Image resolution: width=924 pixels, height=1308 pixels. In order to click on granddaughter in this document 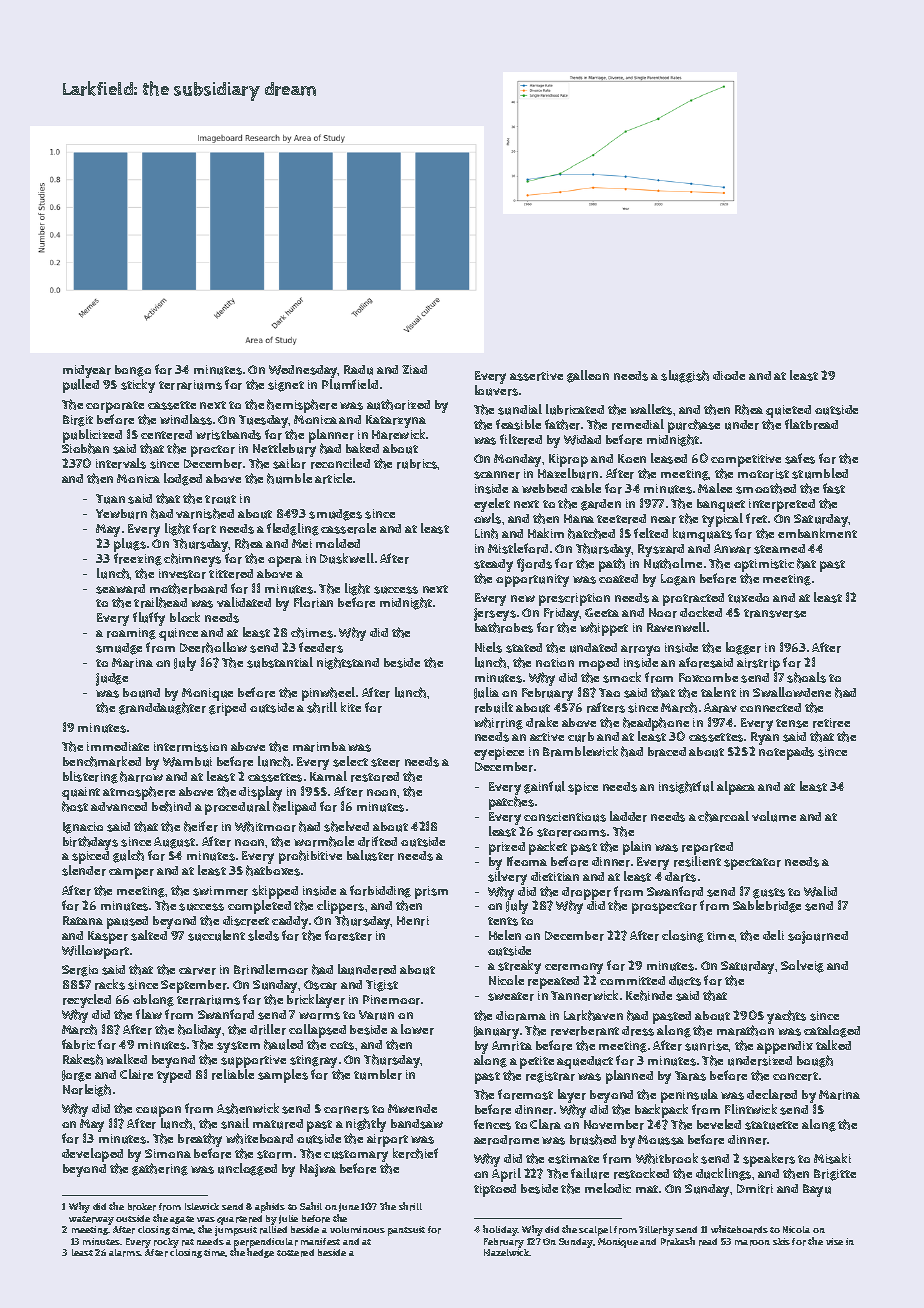, I will do `click(162, 708)`.
